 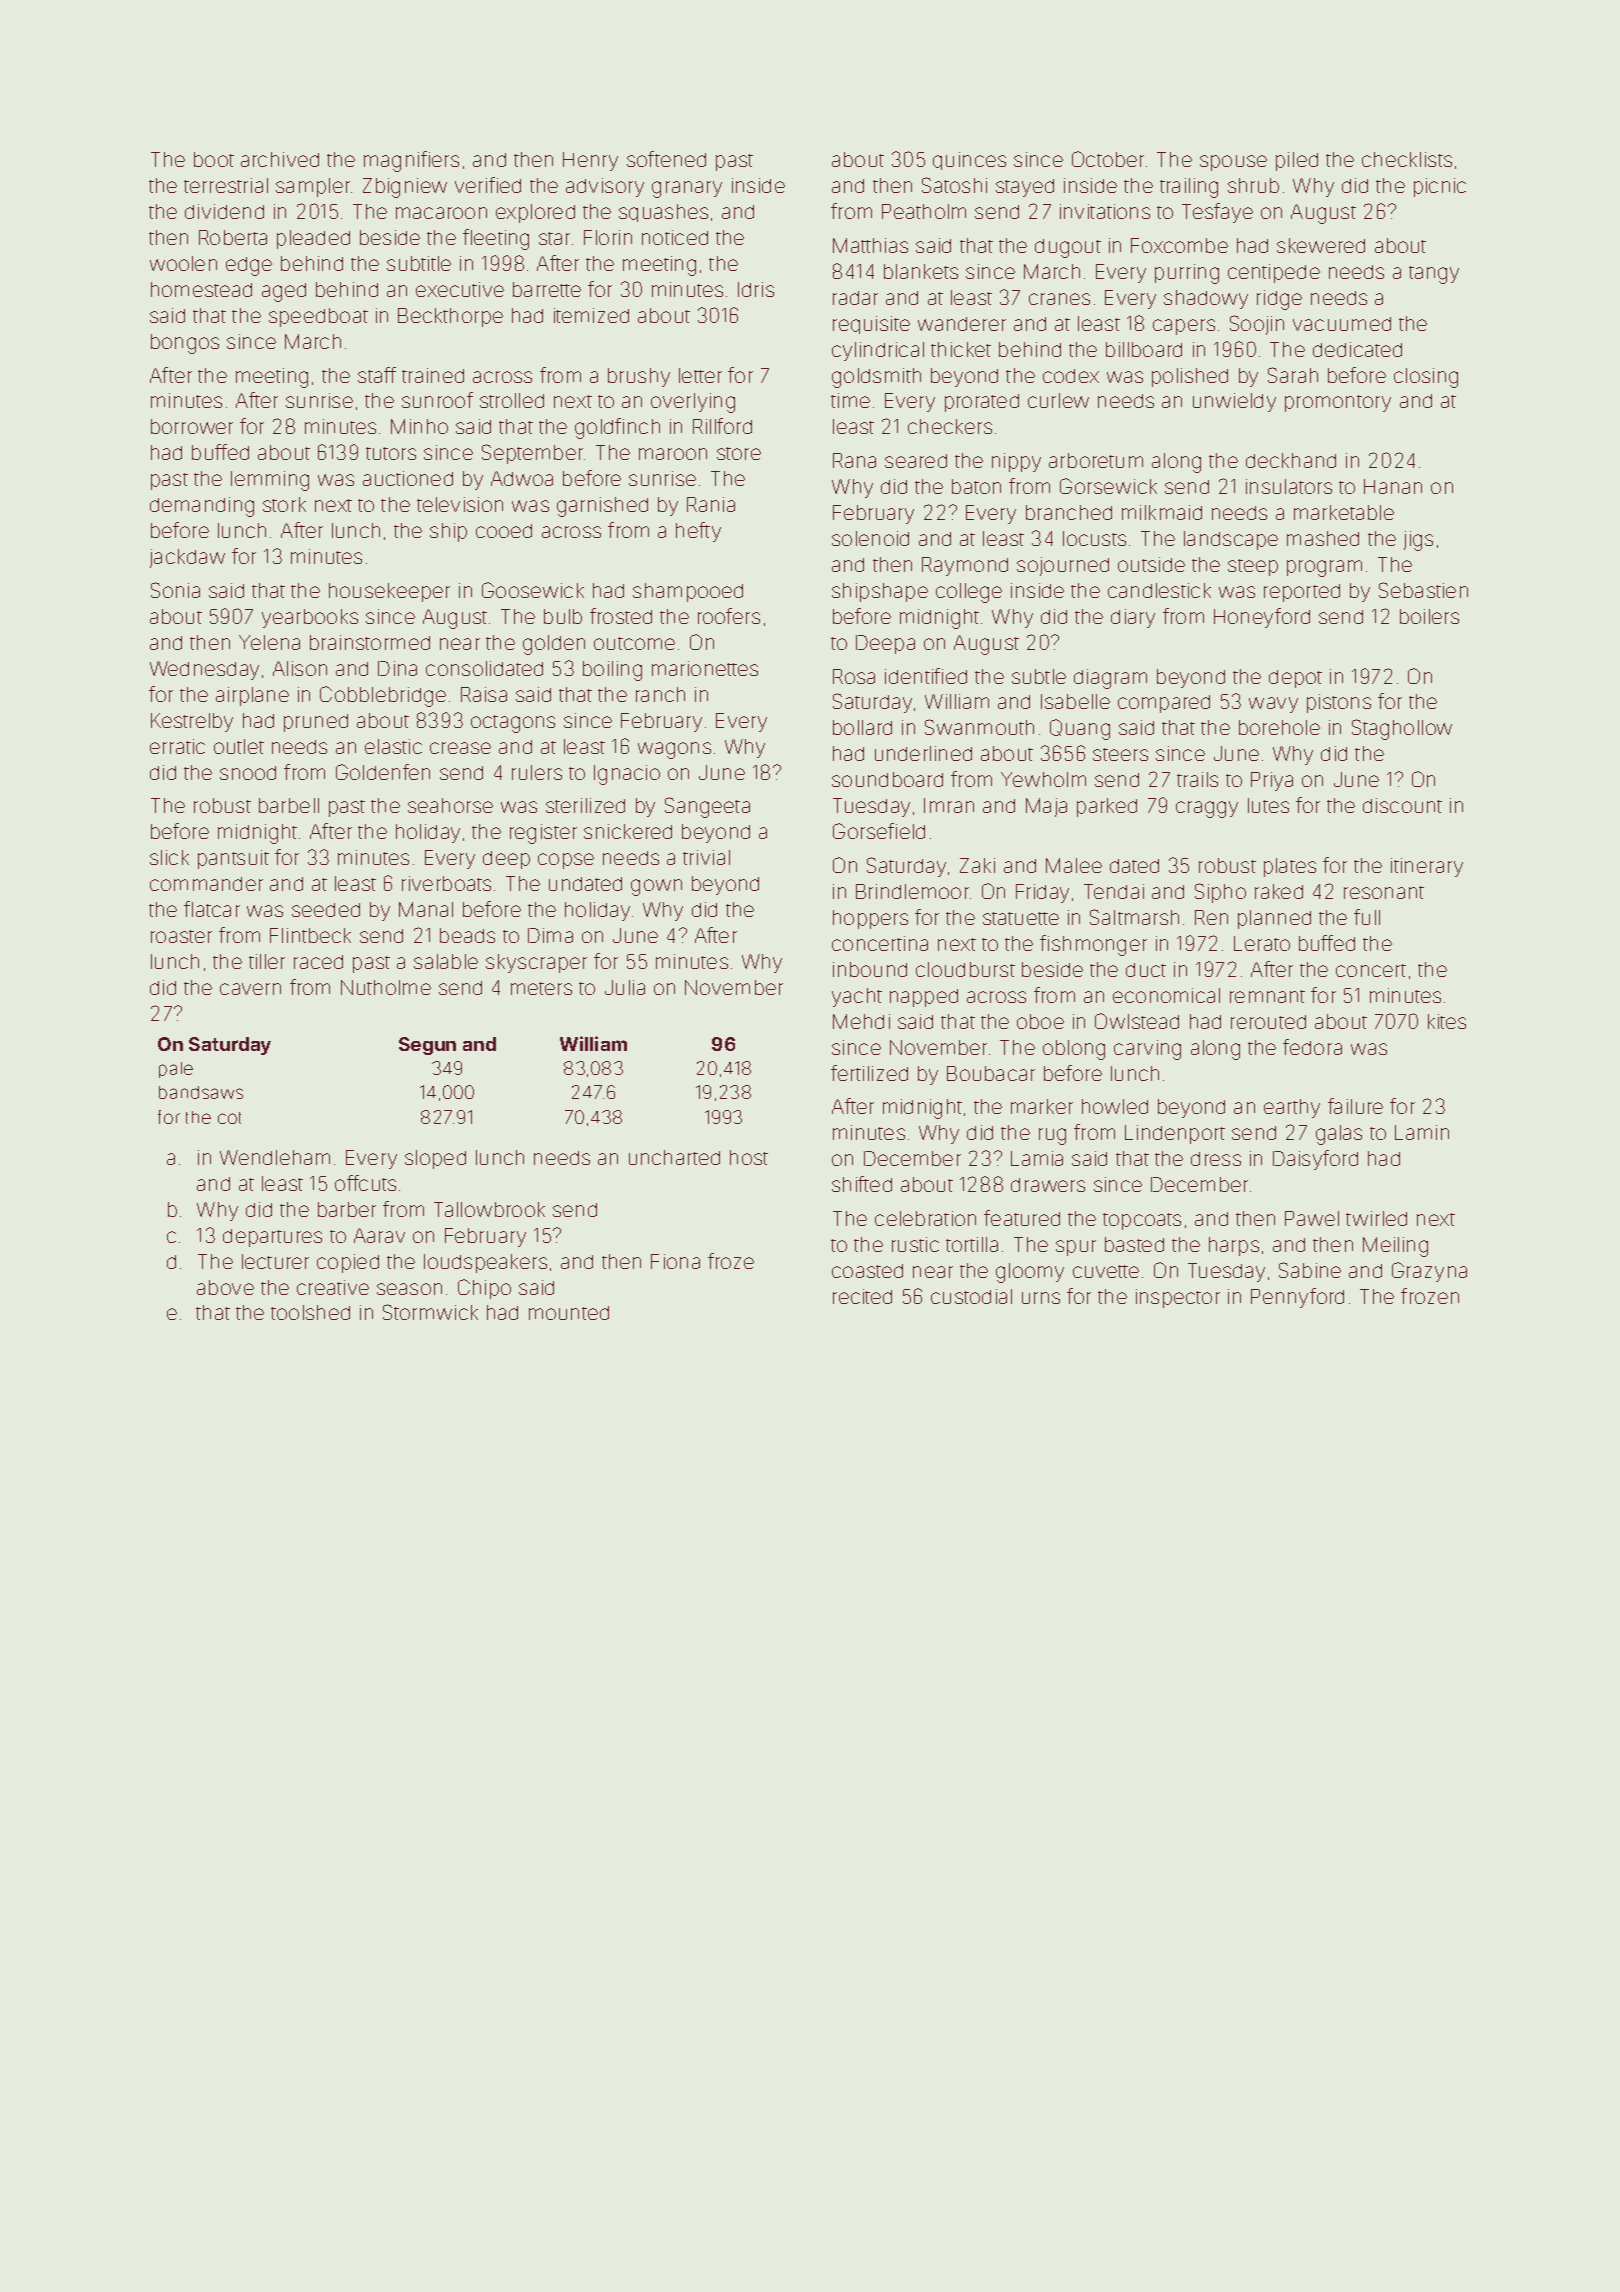 I want to click on identified, so click(x=926, y=676).
